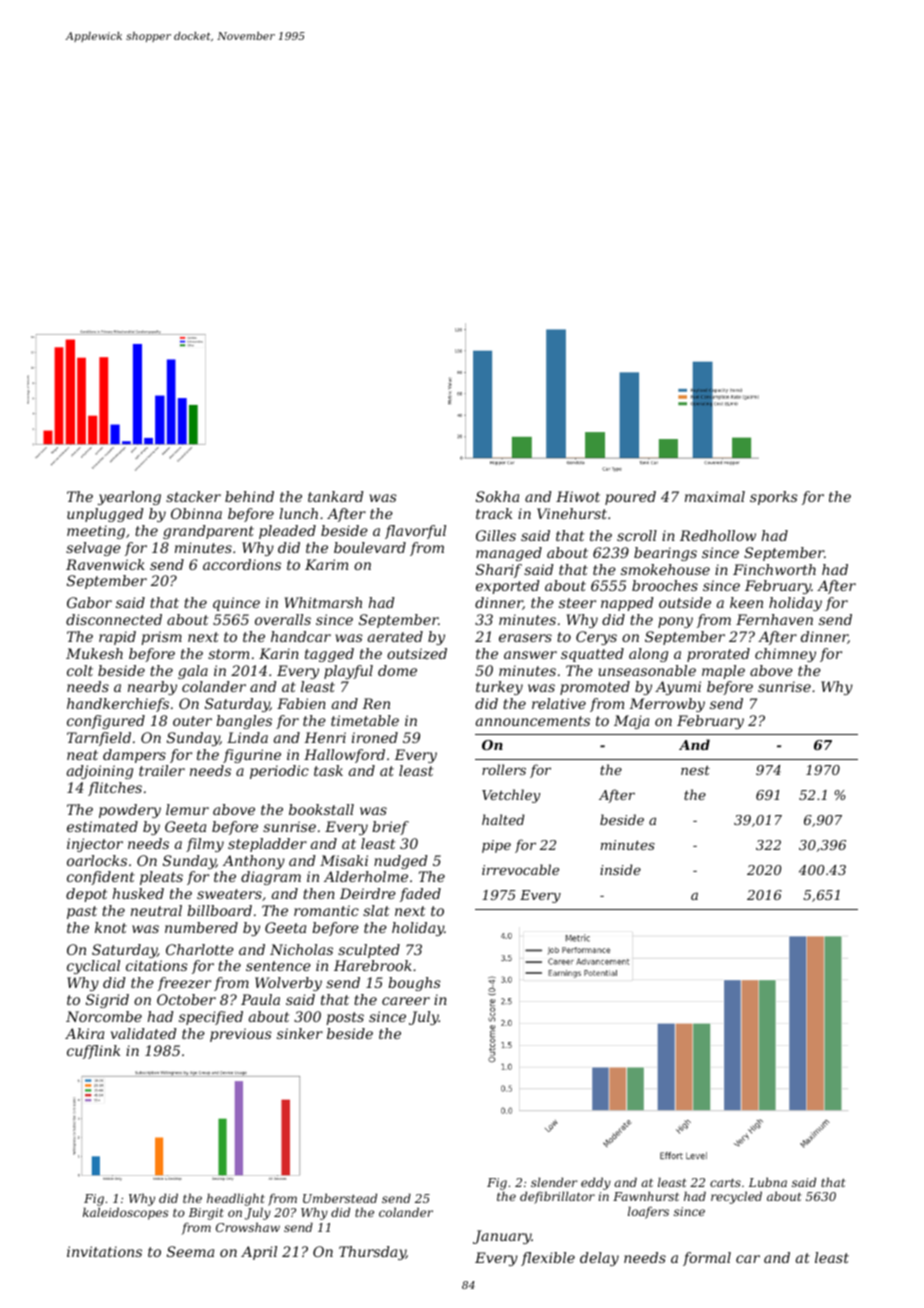  Describe the element at coordinates (201, 927) in the image. I see `numbered` at that location.
